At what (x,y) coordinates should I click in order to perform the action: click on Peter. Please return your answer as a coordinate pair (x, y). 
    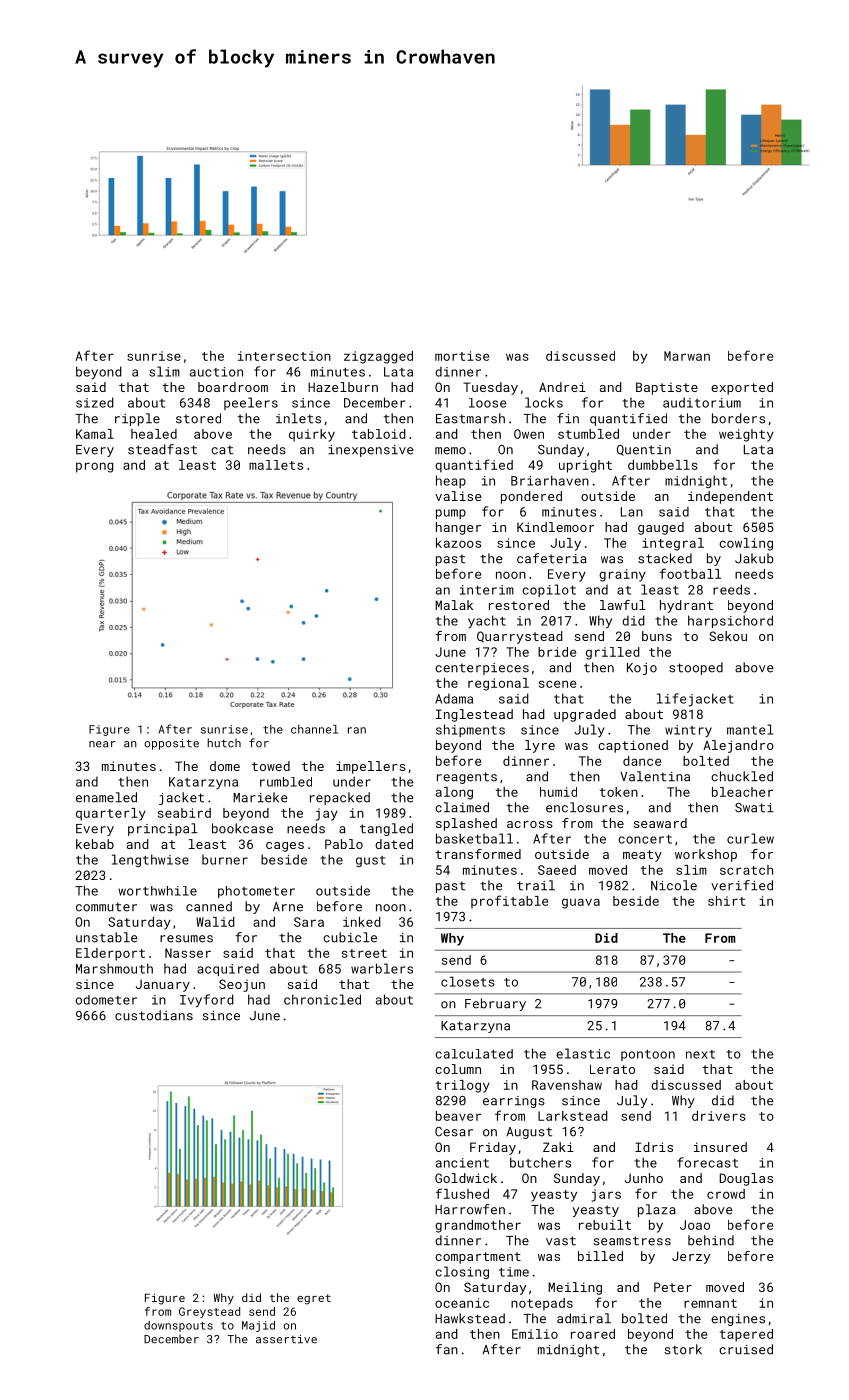
    Looking at the image, I should click on (673, 1287).
